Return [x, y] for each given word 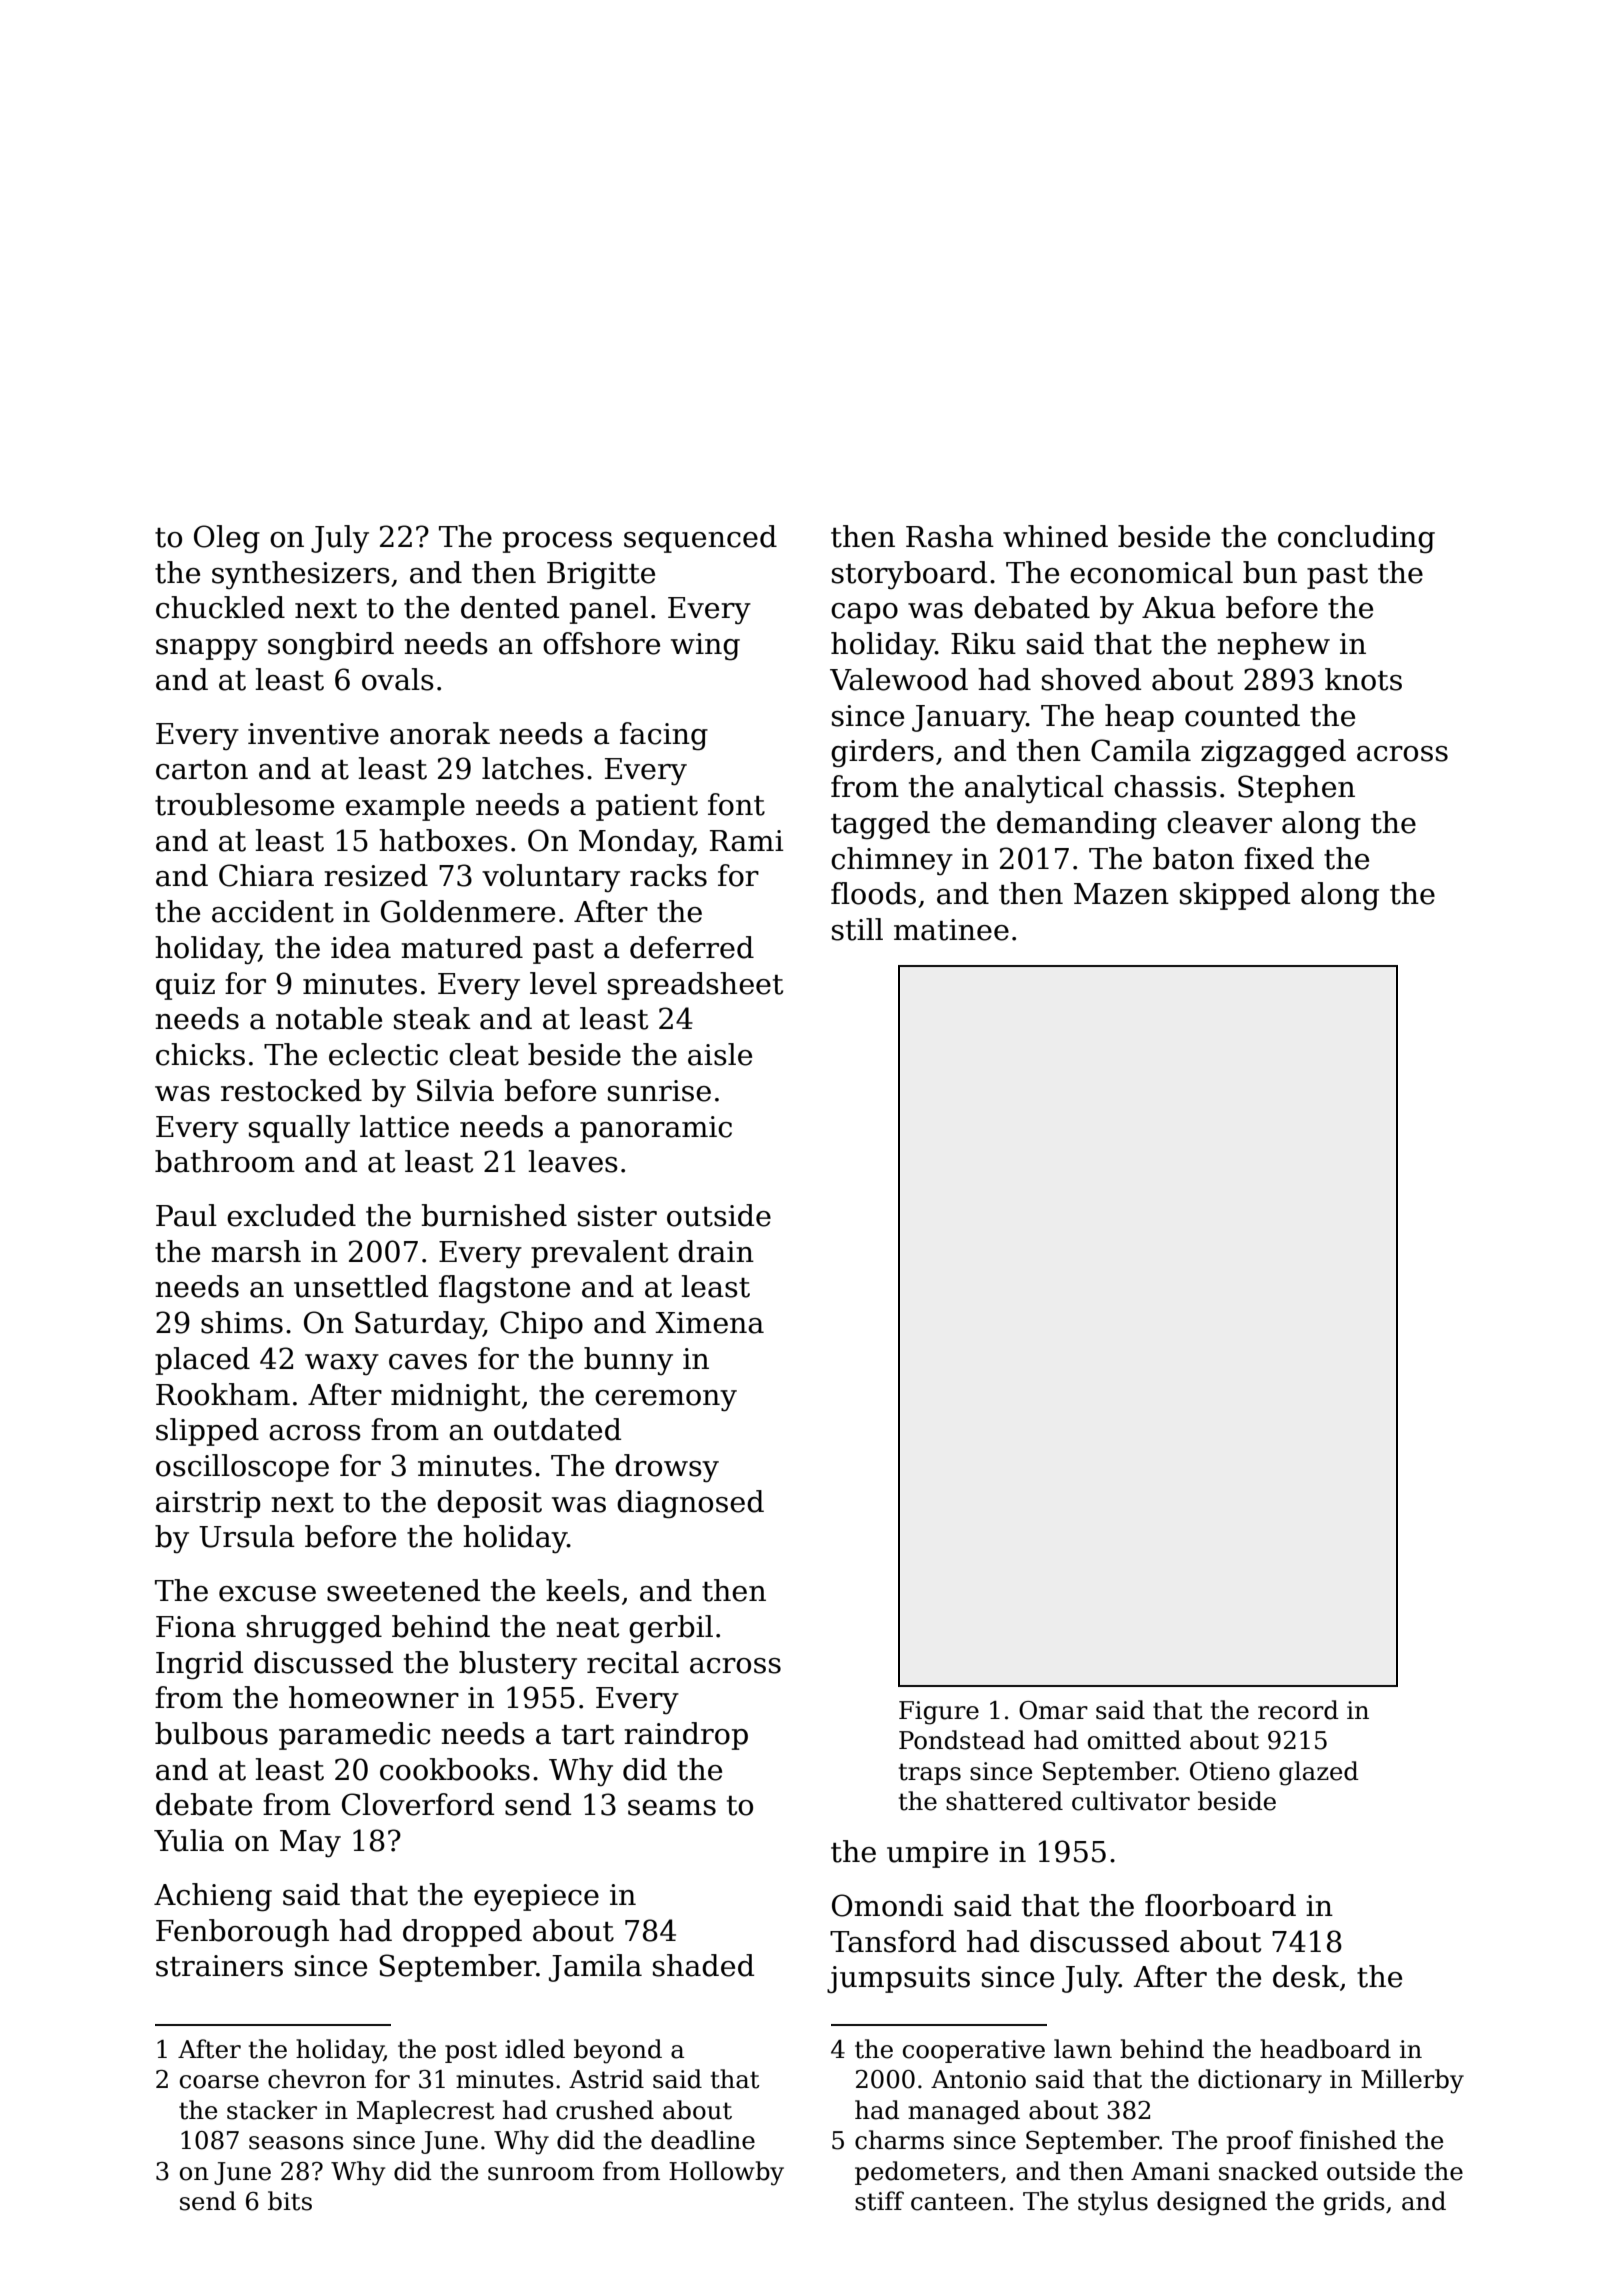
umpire [937, 1854]
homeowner [374, 1697]
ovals [398, 679]
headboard [1325, 2049]
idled [535, 2049]
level [563, 983]
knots [1363, 679]
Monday [636, 843]
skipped [1235, 896]
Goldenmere [468, 911]
